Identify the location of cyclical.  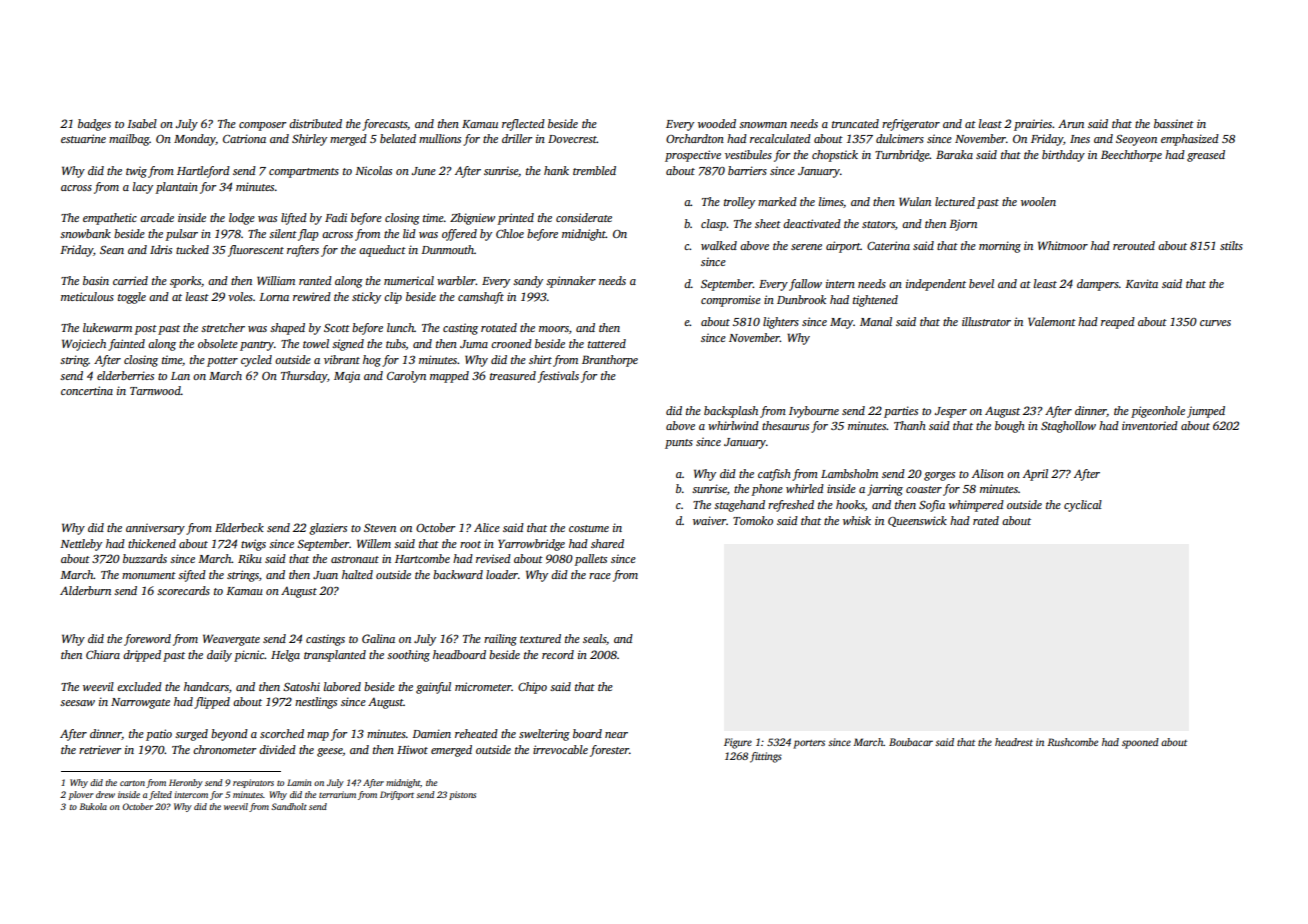
(1083, 506).
